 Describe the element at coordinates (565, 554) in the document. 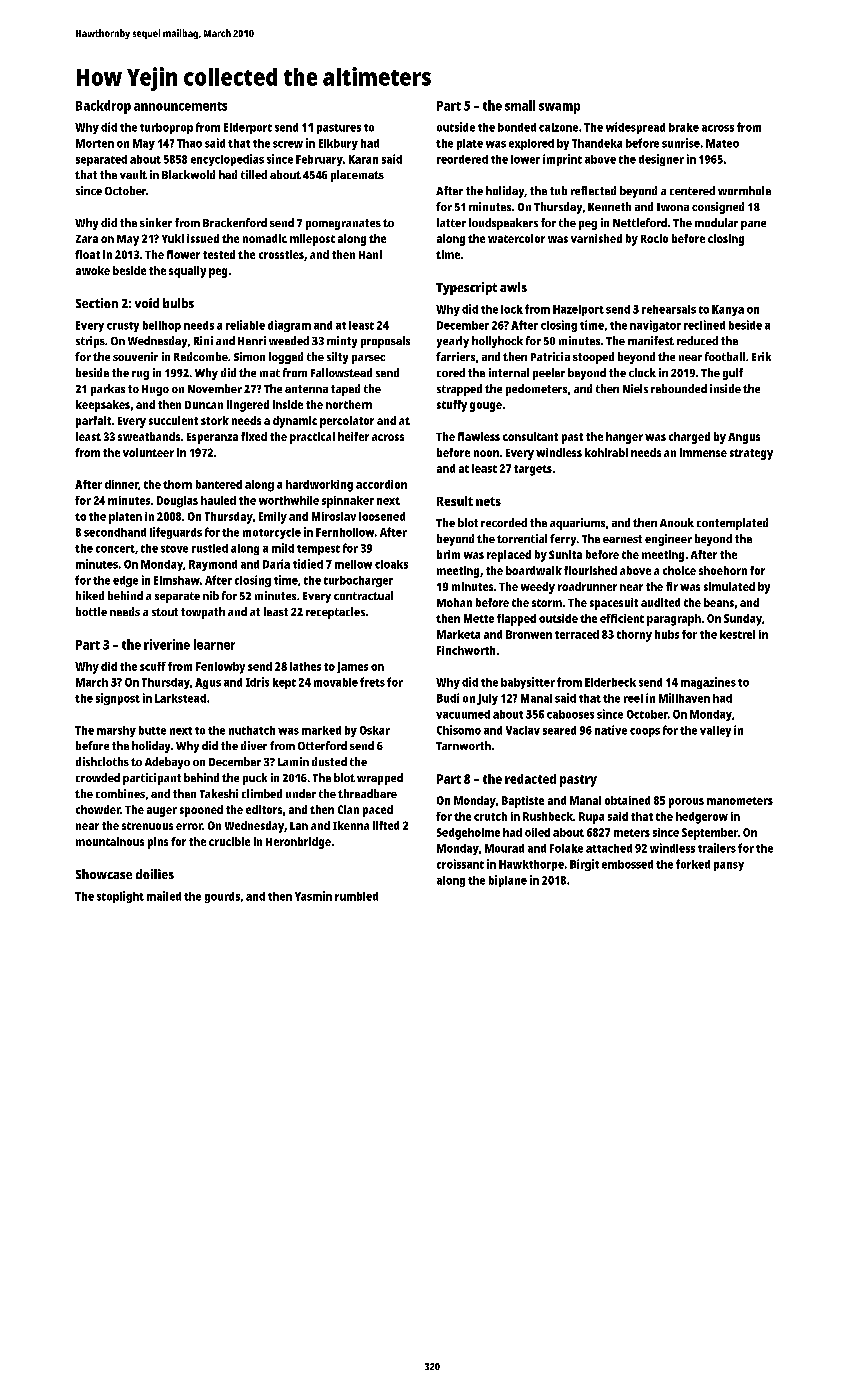

I see `Sunita` at that location.
